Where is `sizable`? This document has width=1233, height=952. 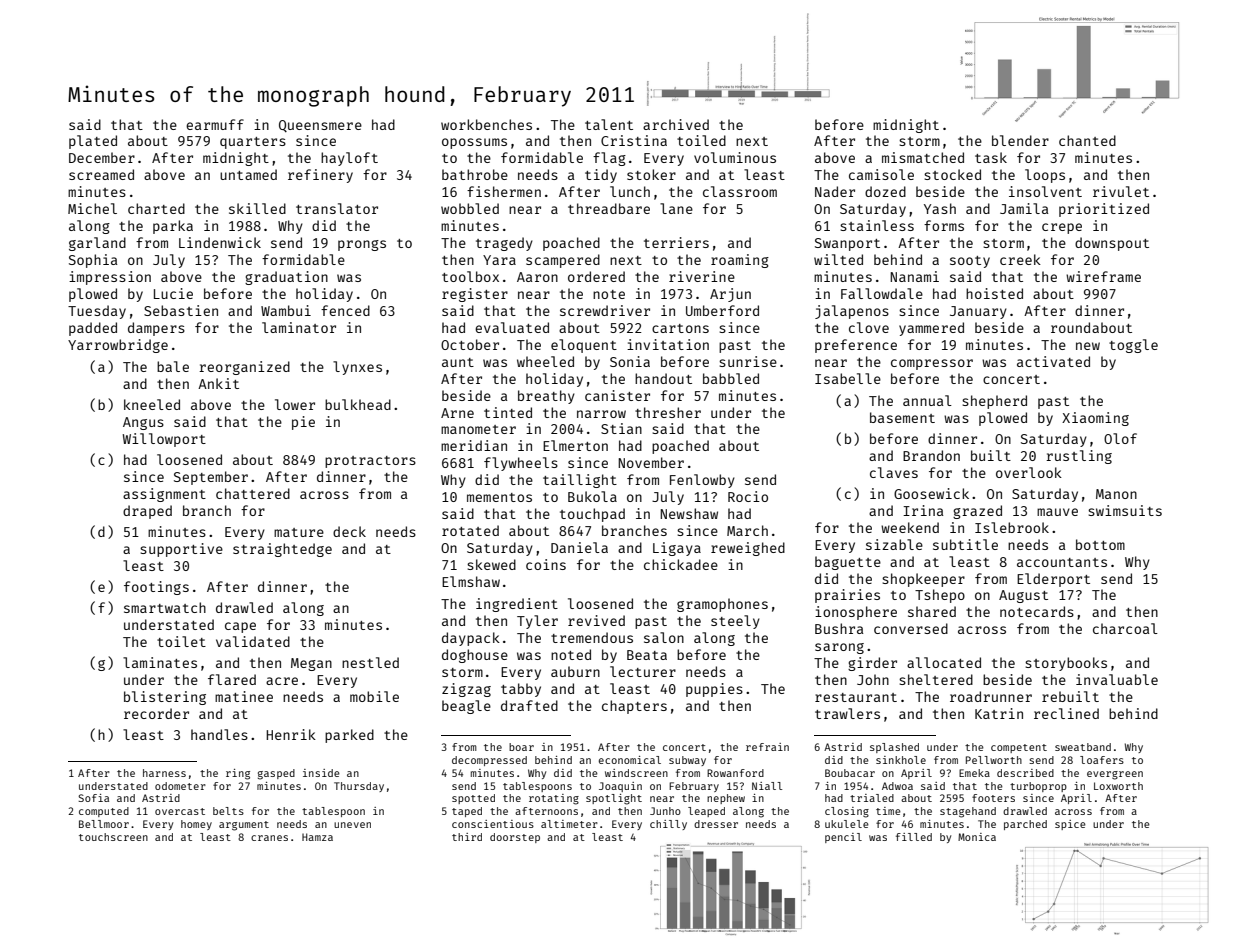
sizable is located at coordinates (894, 544).
